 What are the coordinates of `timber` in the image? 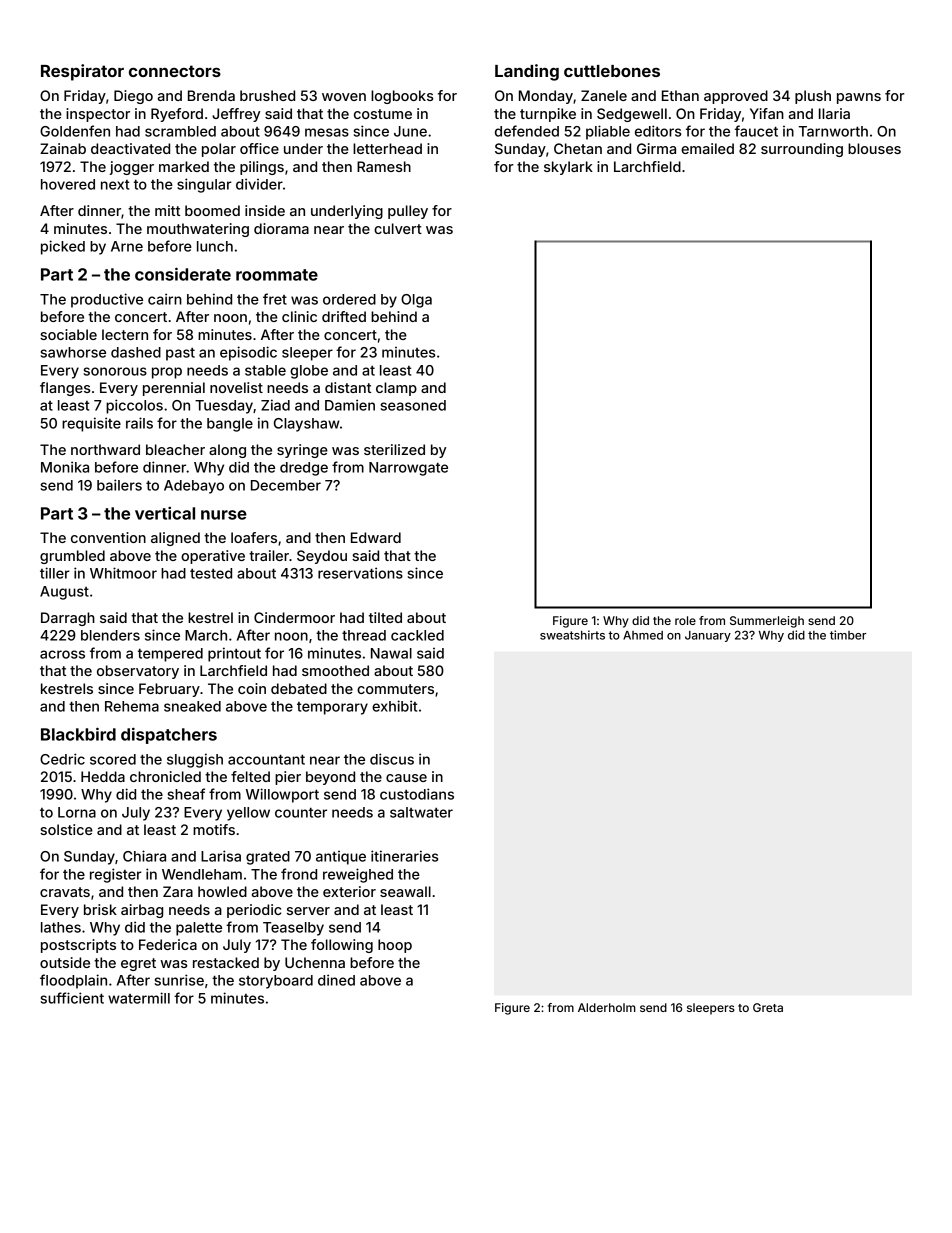 It's located at (848, 635).
